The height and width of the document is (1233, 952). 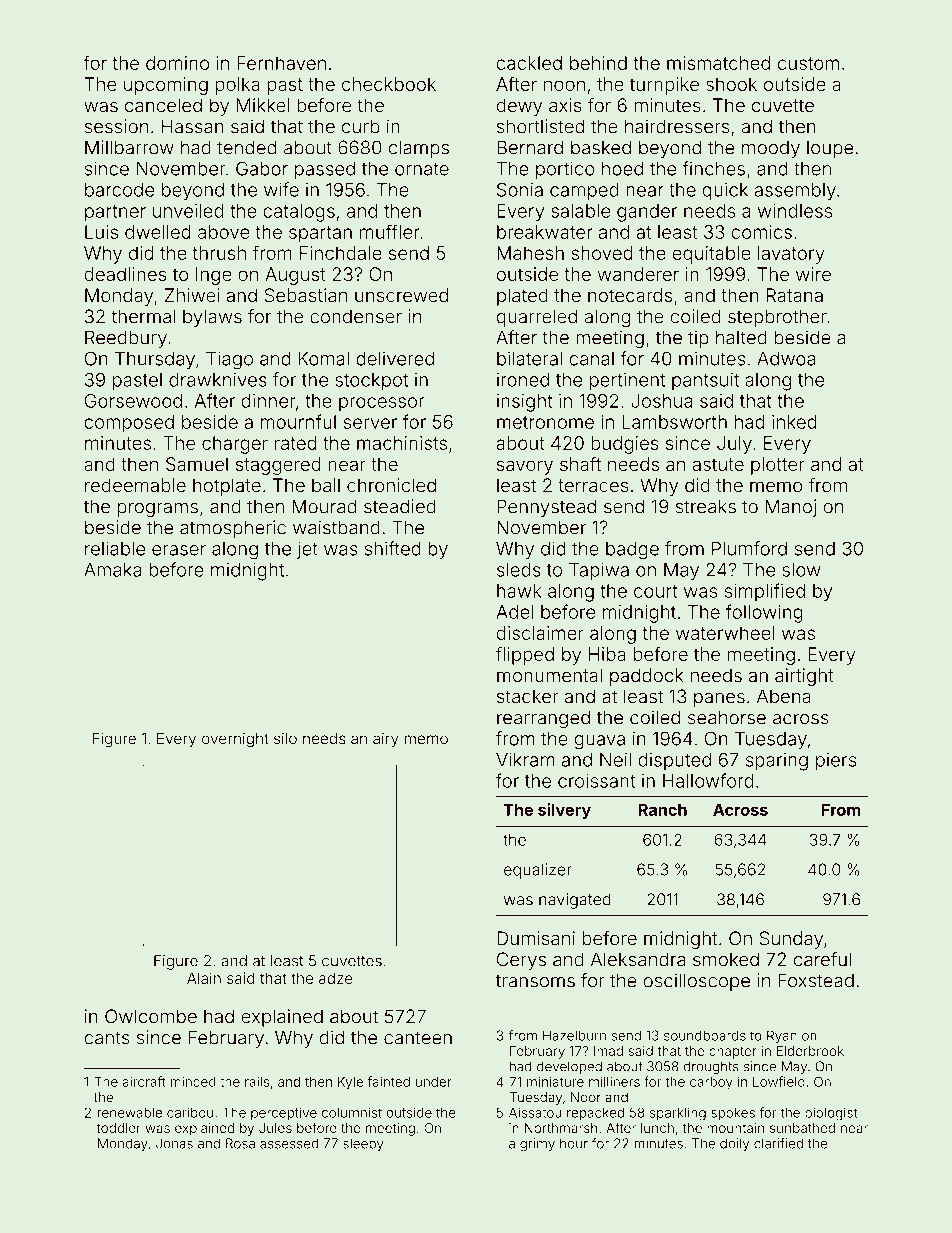 What do you see at coordinates (530, 253) in the document?
I see `Mahesh` at bounding box center [530, 253].
